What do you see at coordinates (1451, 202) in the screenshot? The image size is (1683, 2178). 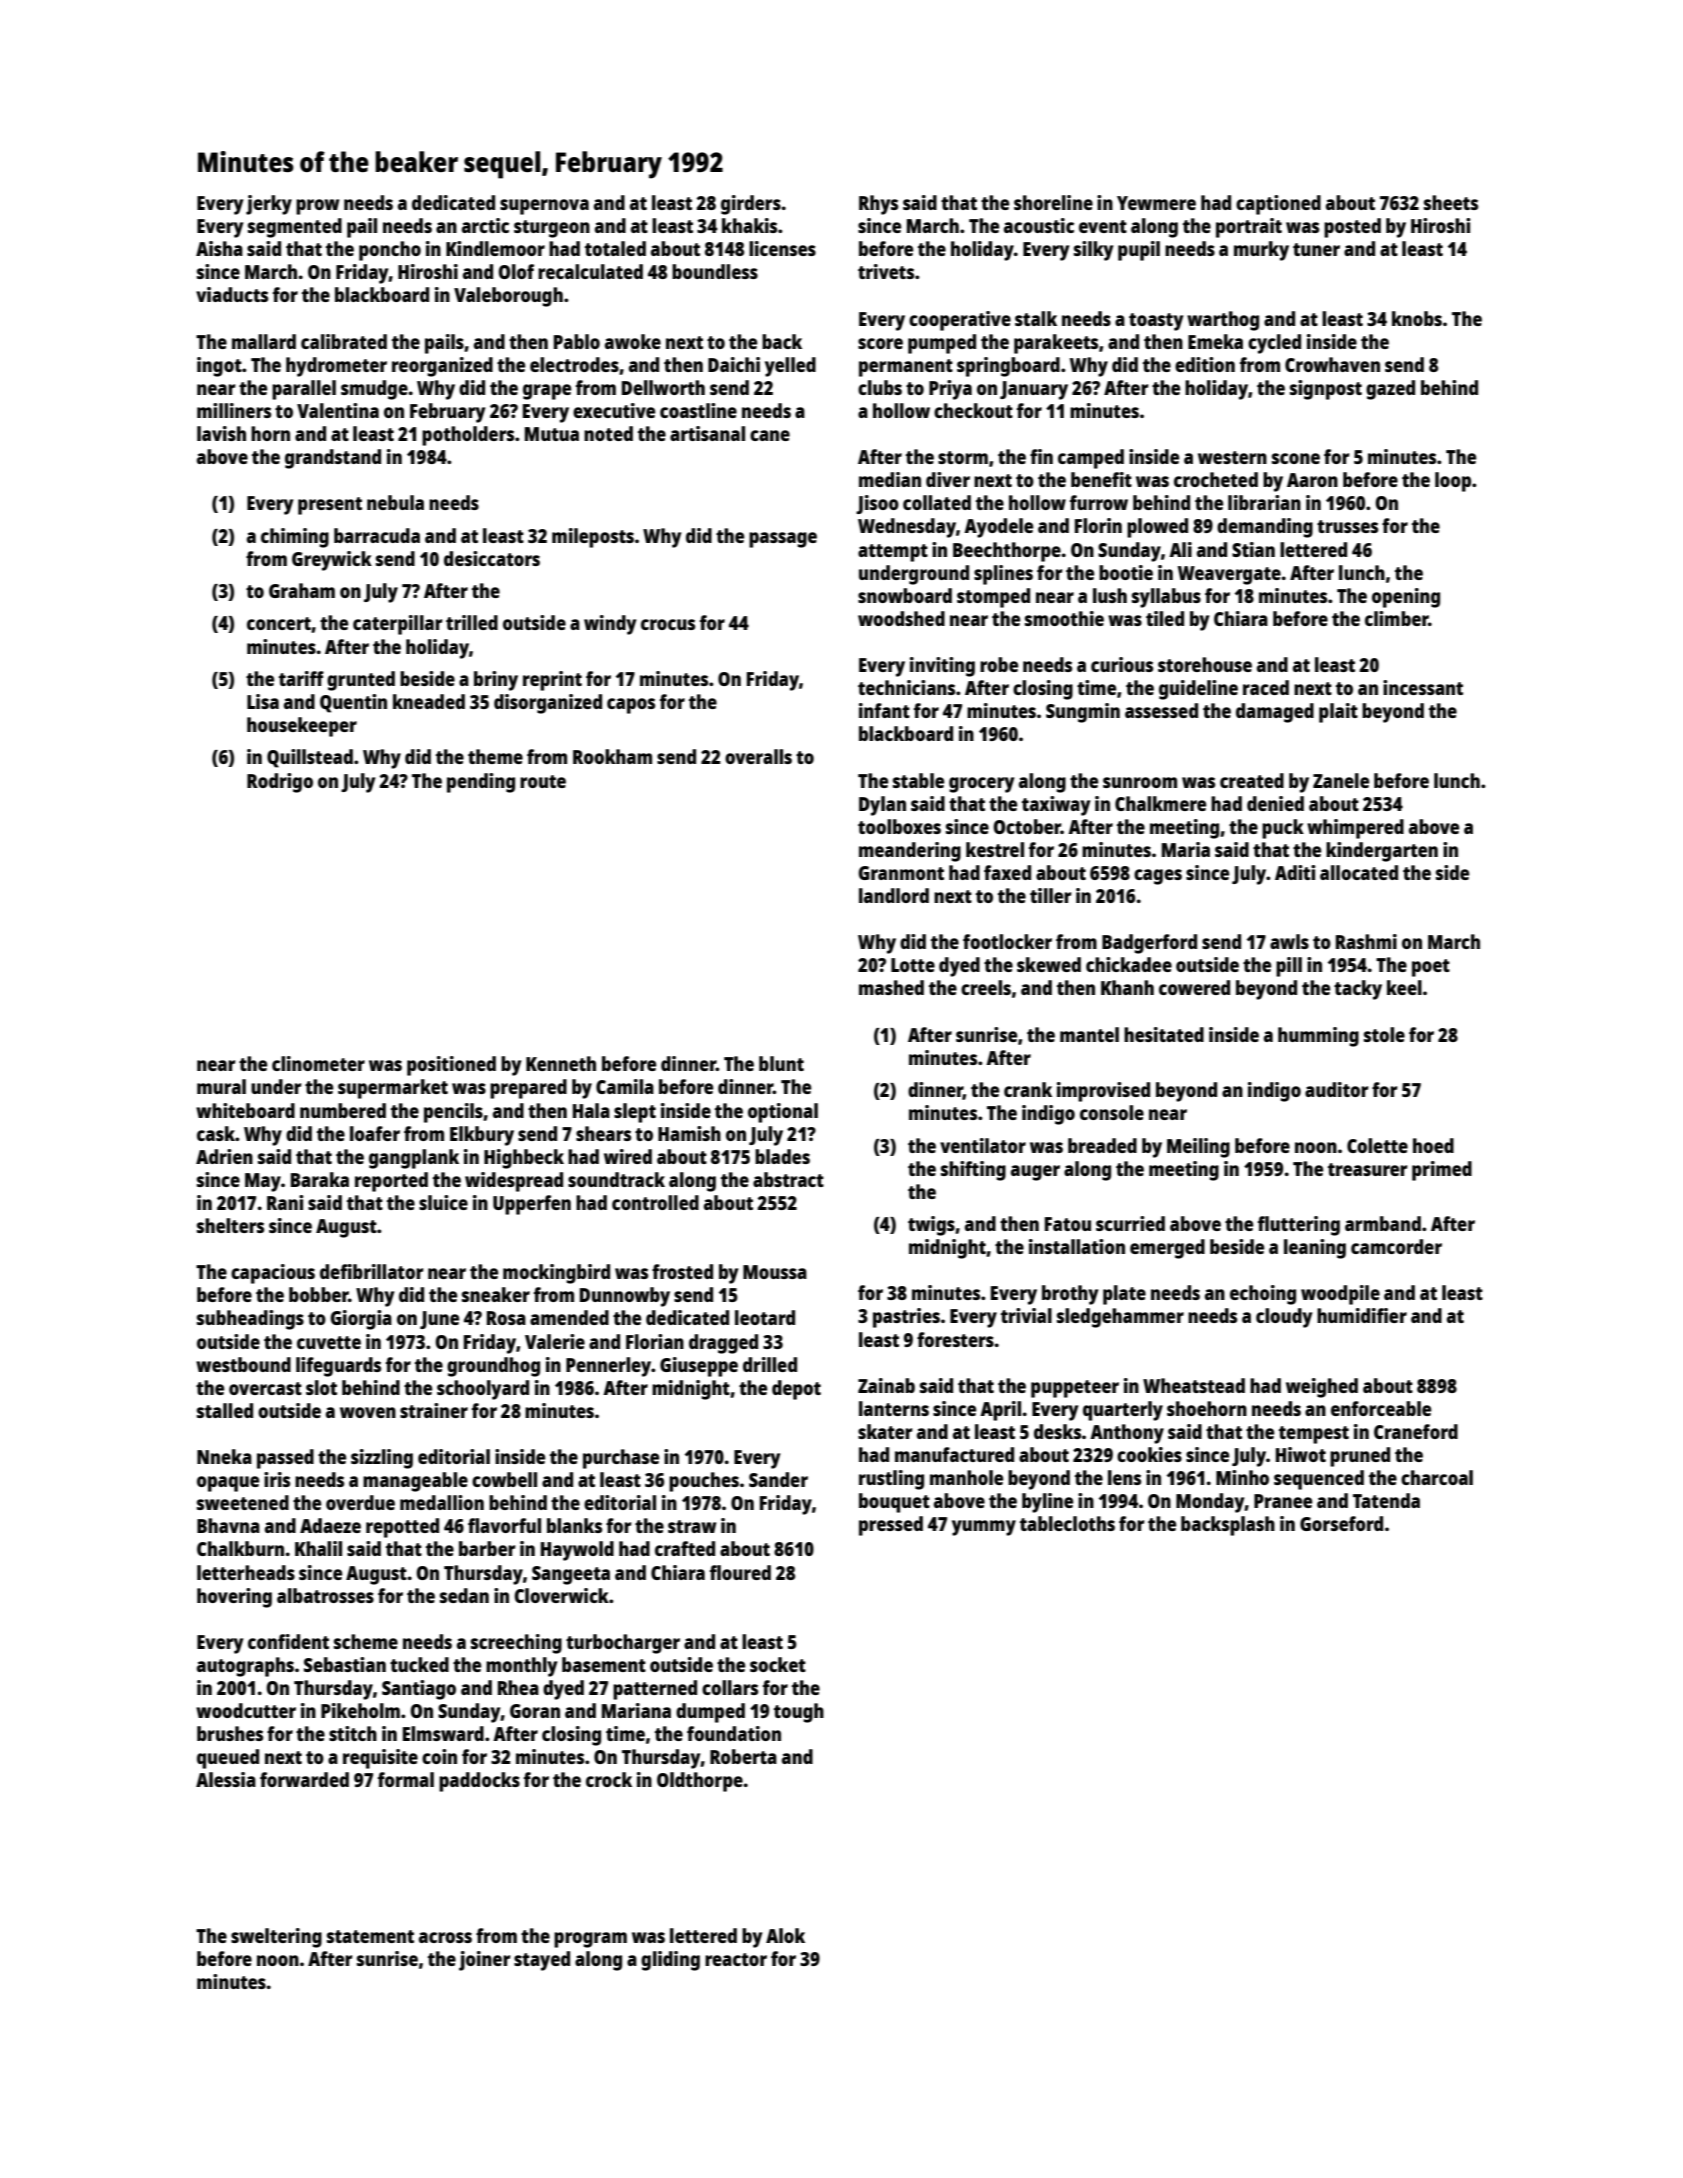 I see `sheets` at bounding box center [1451, 202].
